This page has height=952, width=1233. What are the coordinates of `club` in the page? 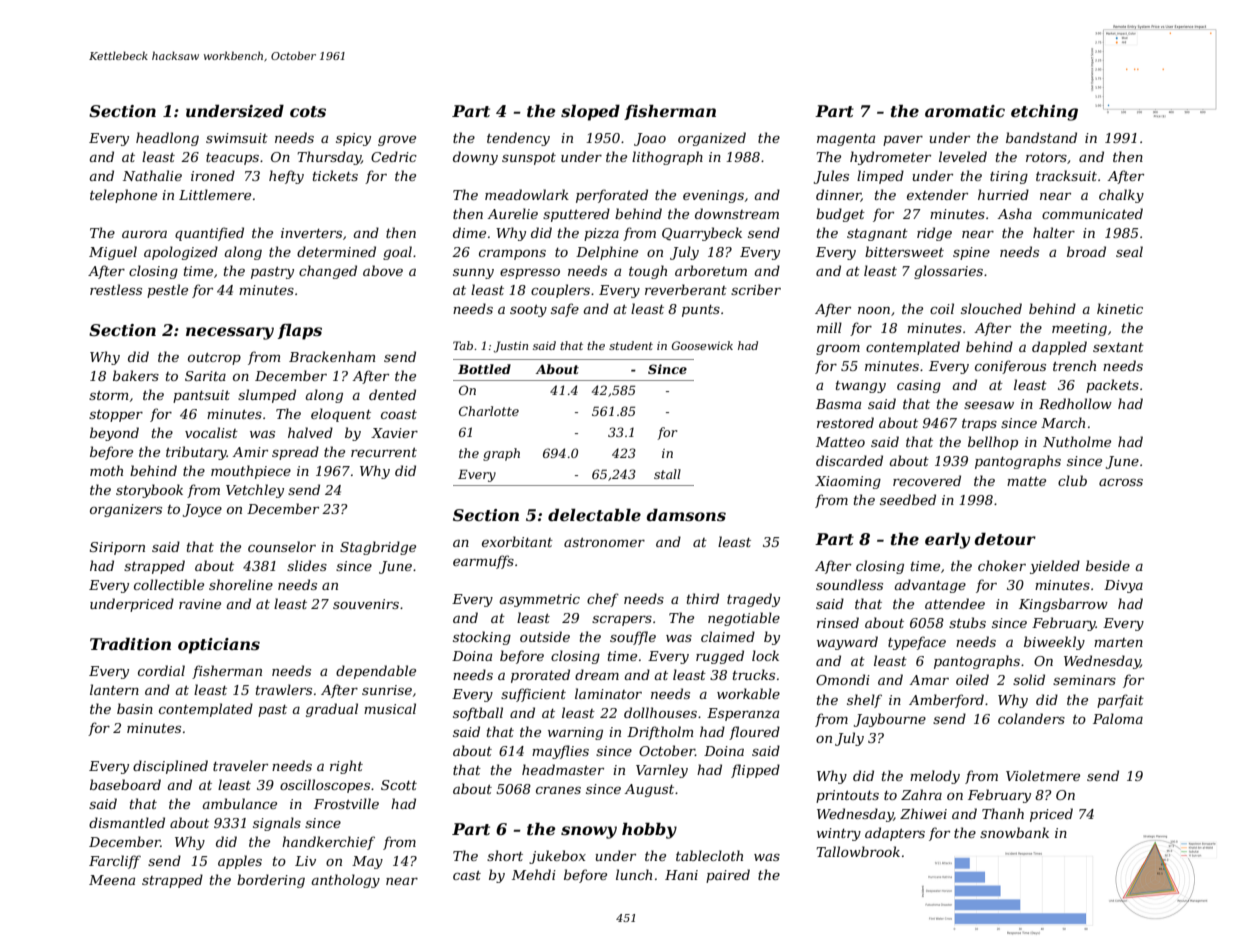 It's located at (1072, 480).
